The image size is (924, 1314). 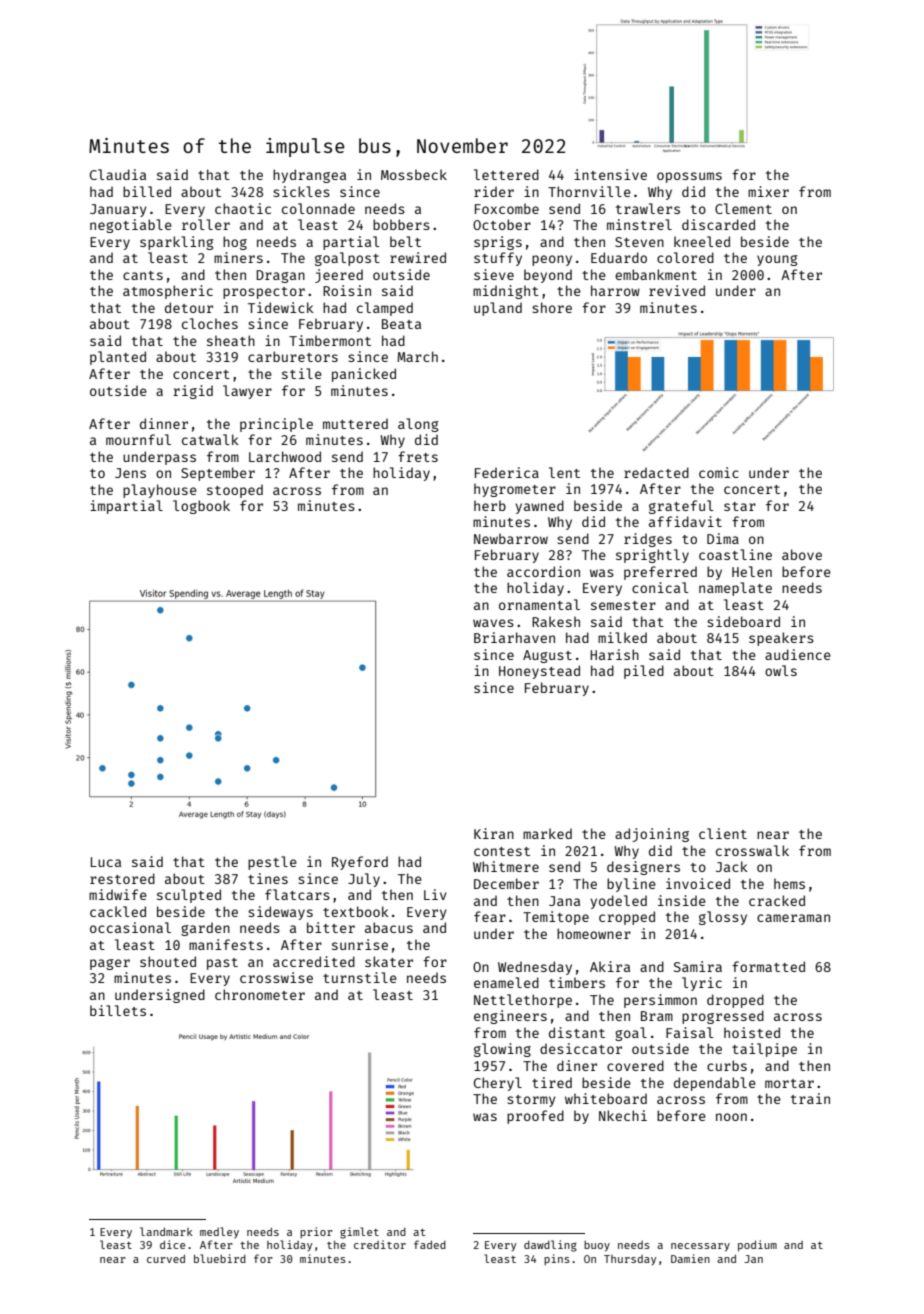 What do you see at coordinates (789, 883) in the screenshot?
I see `hems` at bounding box center [789, 883].
